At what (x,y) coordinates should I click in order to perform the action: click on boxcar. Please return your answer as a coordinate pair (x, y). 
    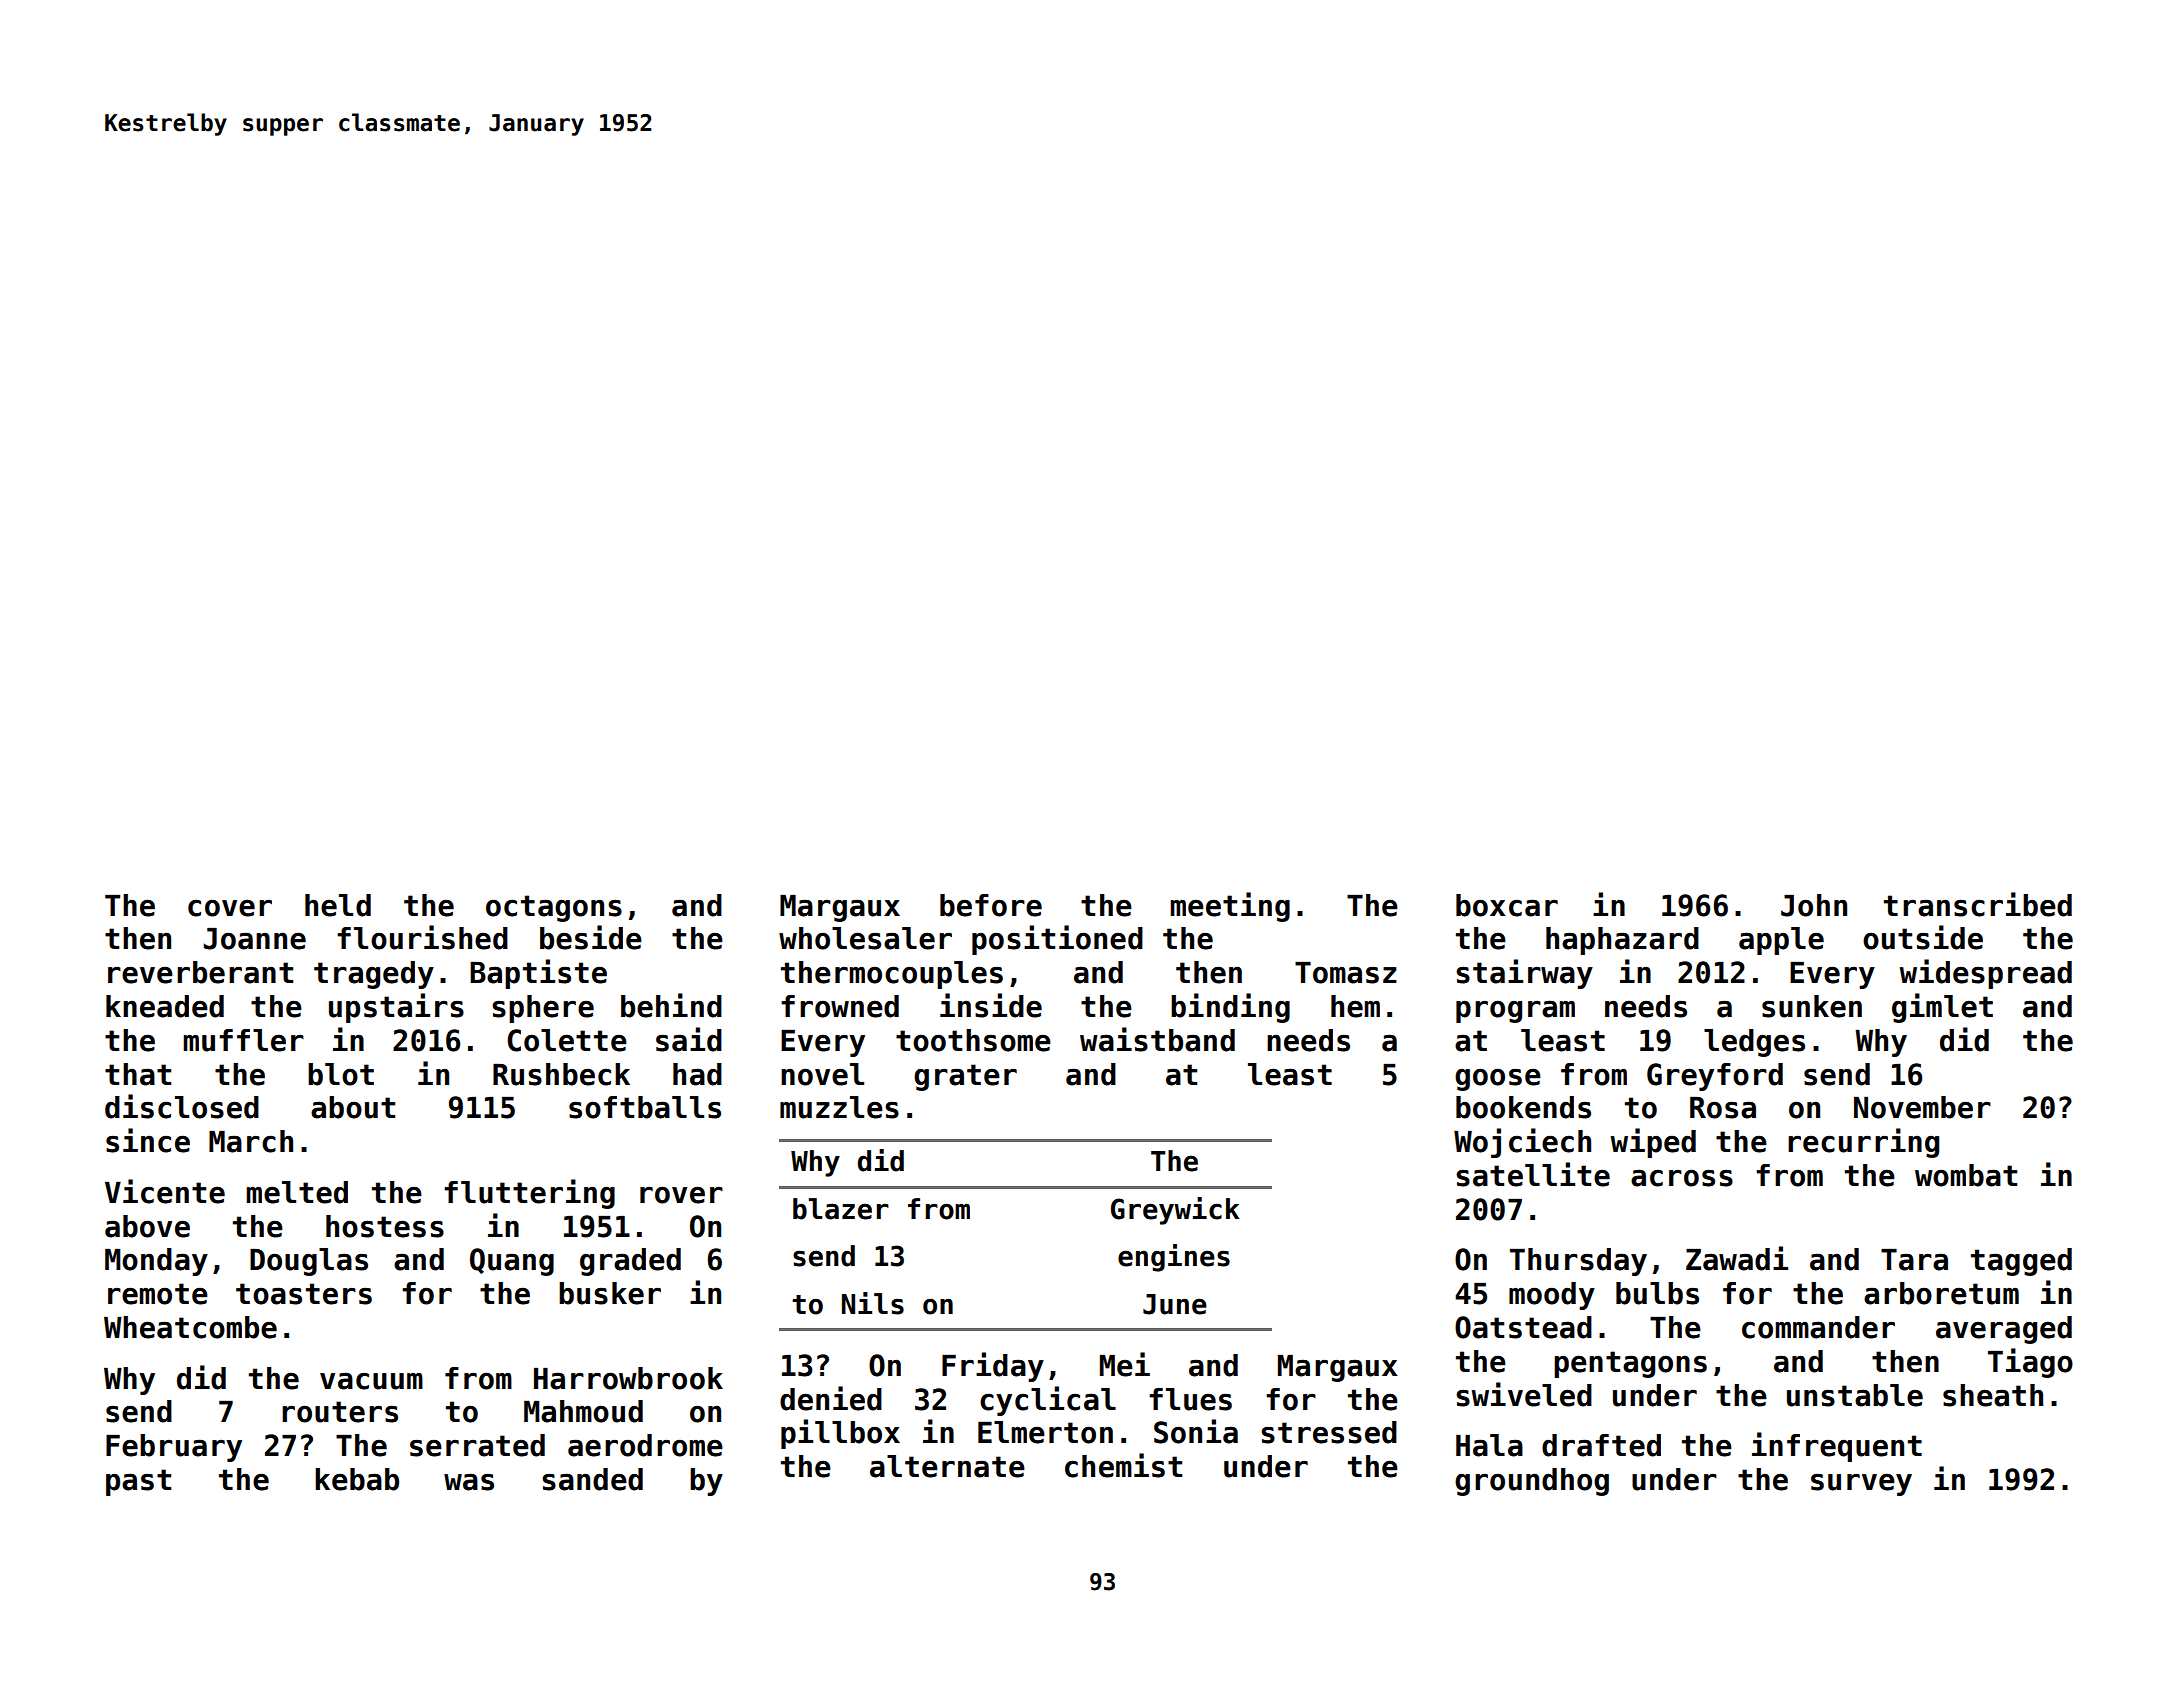
    Looking at the image, I should click on (1507, 905).
